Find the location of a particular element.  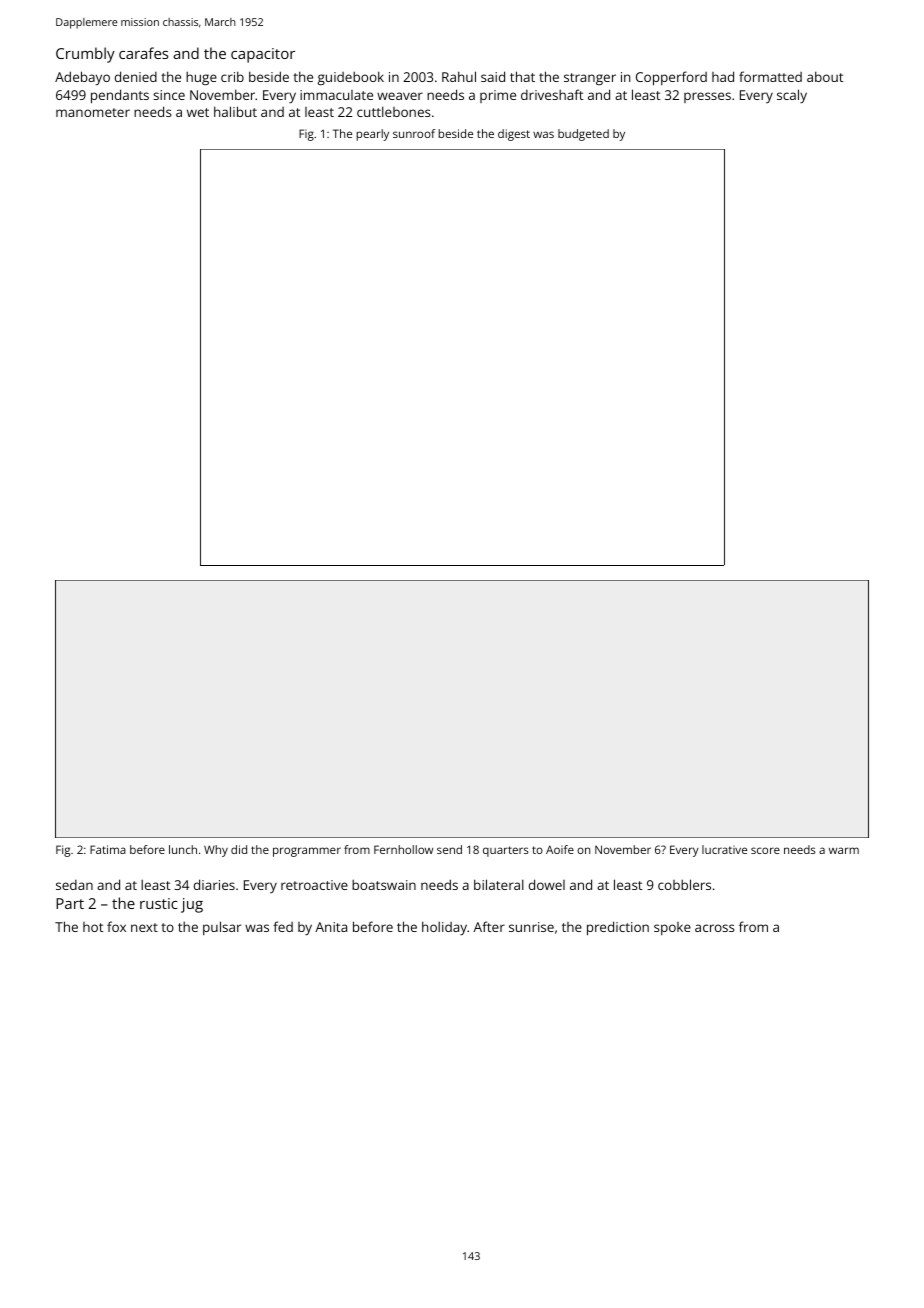

sedan is located at coordinates (74, 885).
